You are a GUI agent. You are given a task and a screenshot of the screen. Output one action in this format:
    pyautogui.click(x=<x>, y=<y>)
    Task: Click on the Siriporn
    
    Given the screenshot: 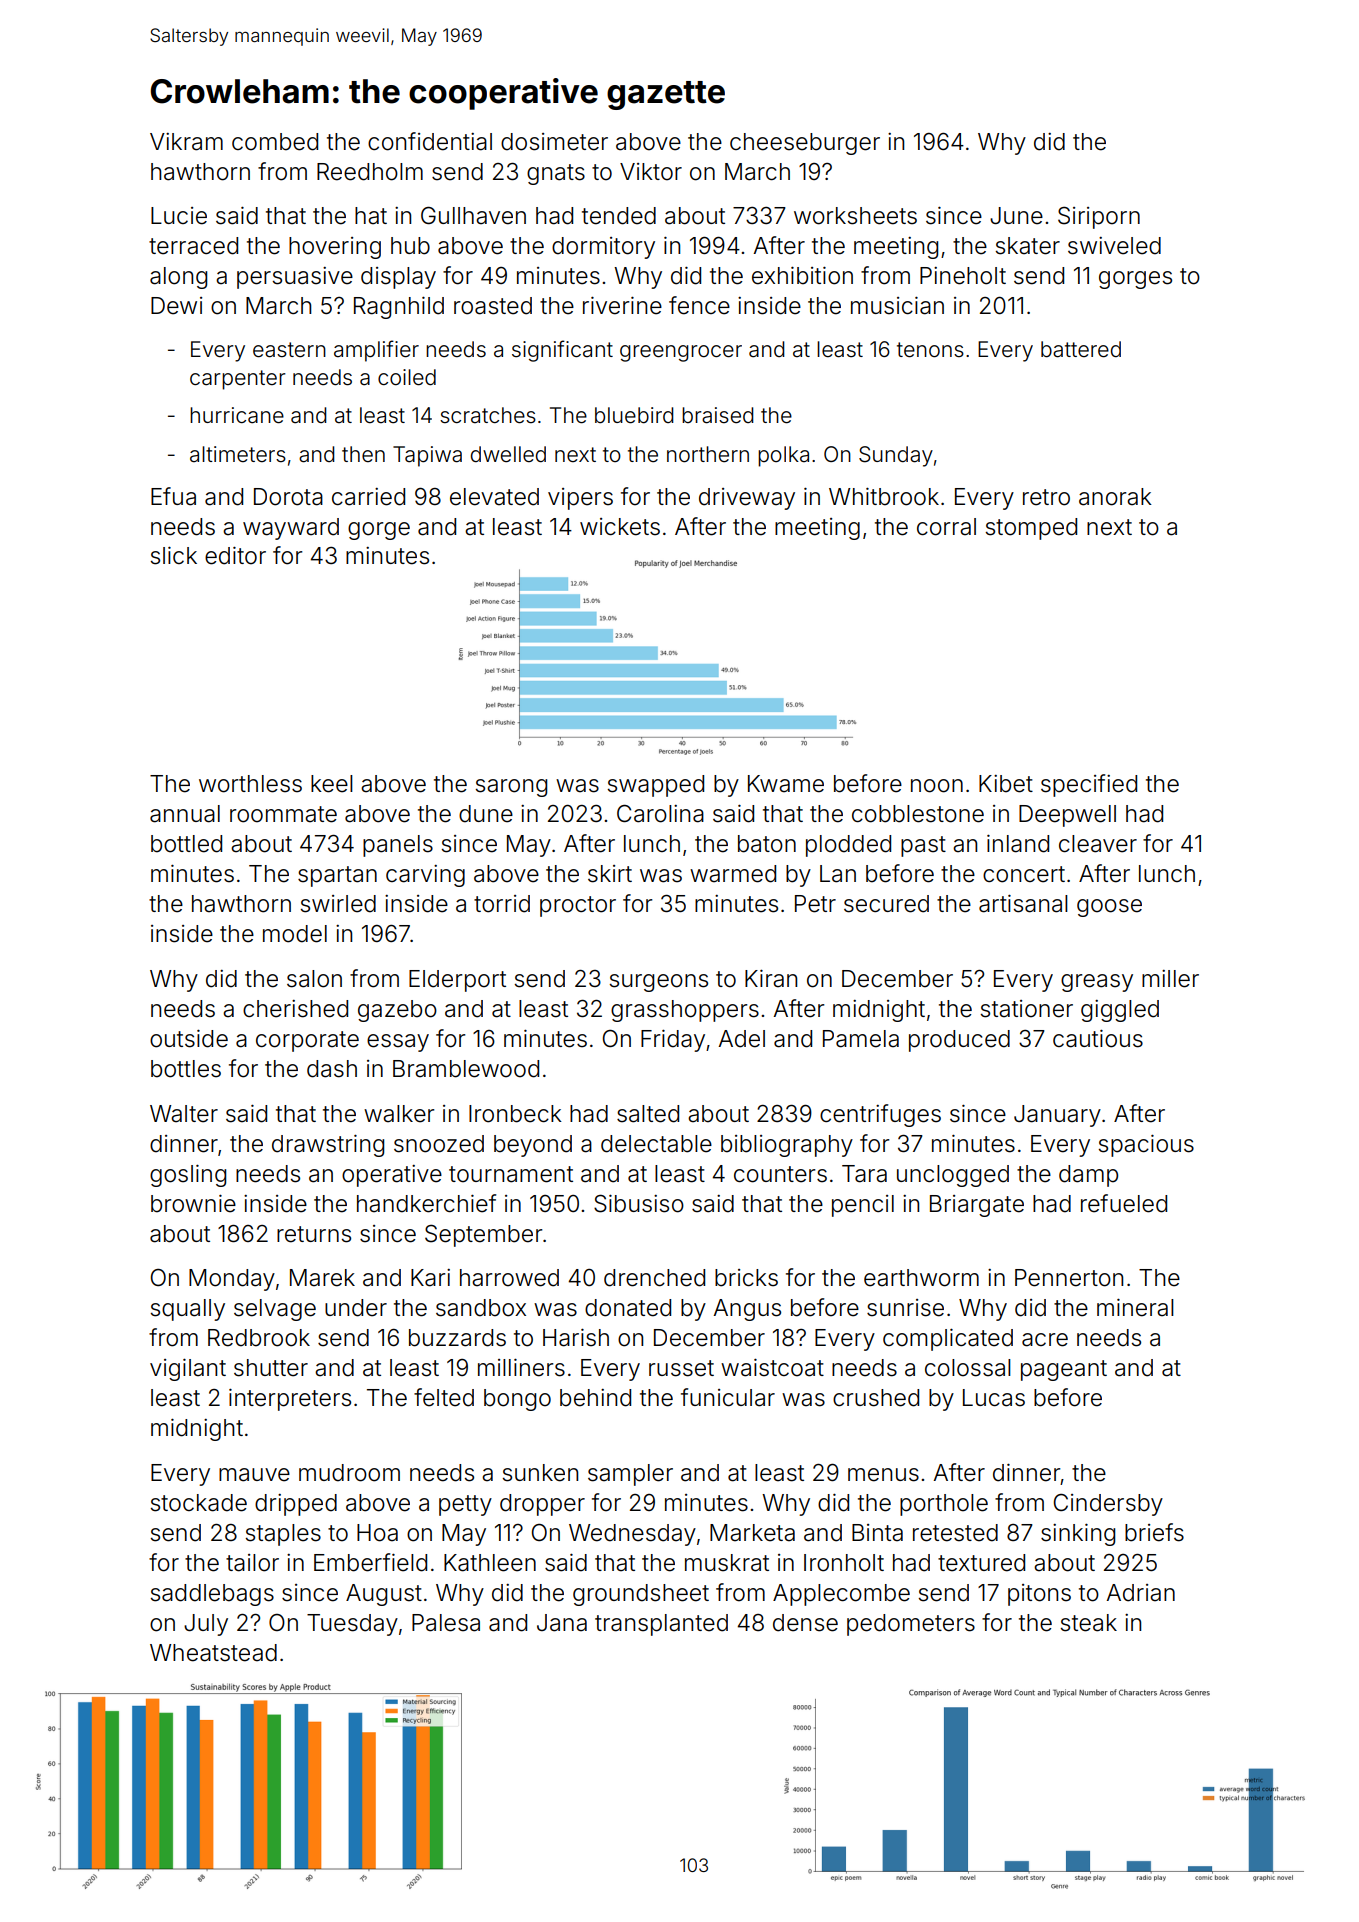 What is the action you would take?
    pyautogui.click(x=1099, y=217)
